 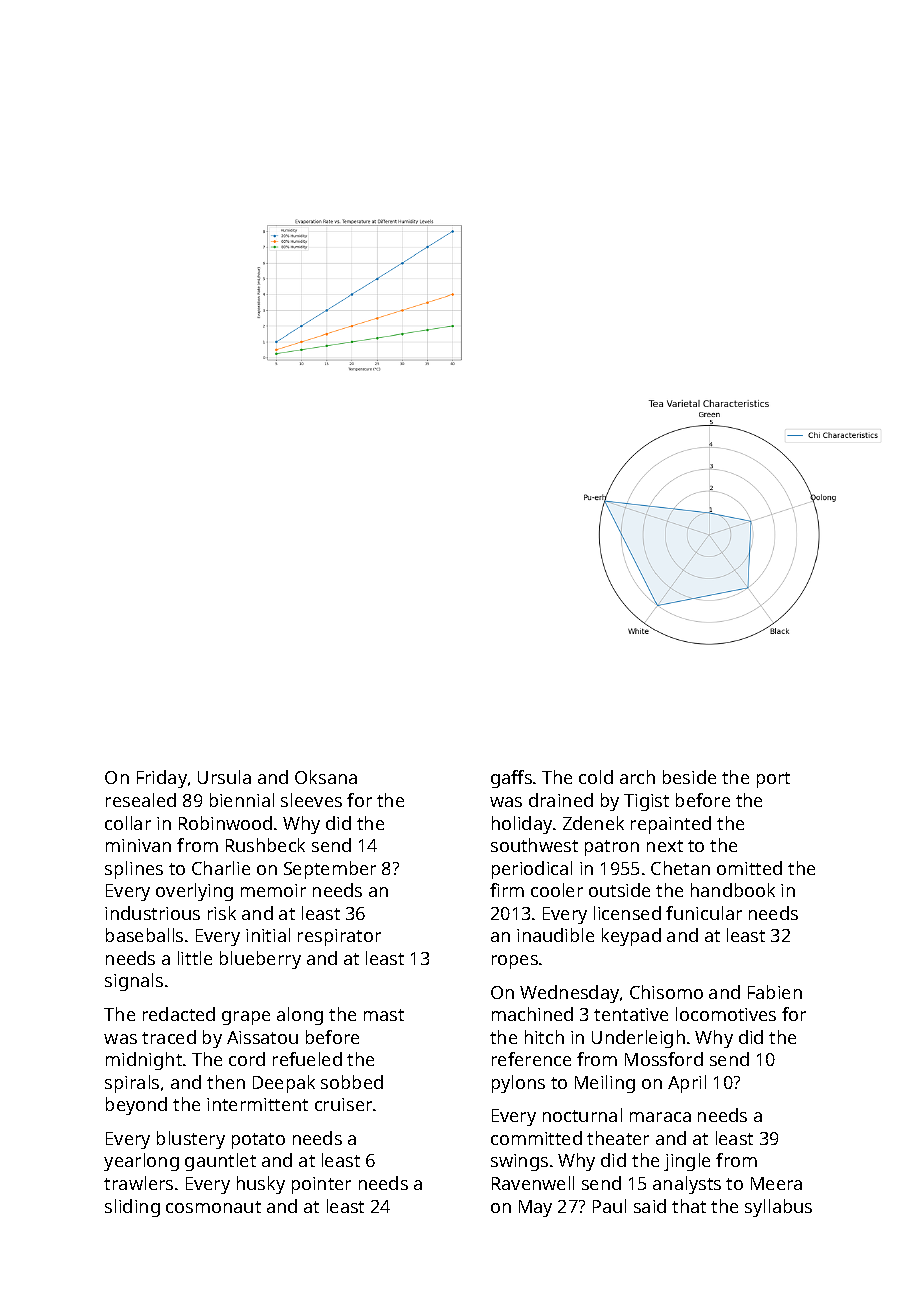 What do you see at coordinates (531, 1059) in the screenshot?
I see `reference` at bounding box center [531, 1059].
